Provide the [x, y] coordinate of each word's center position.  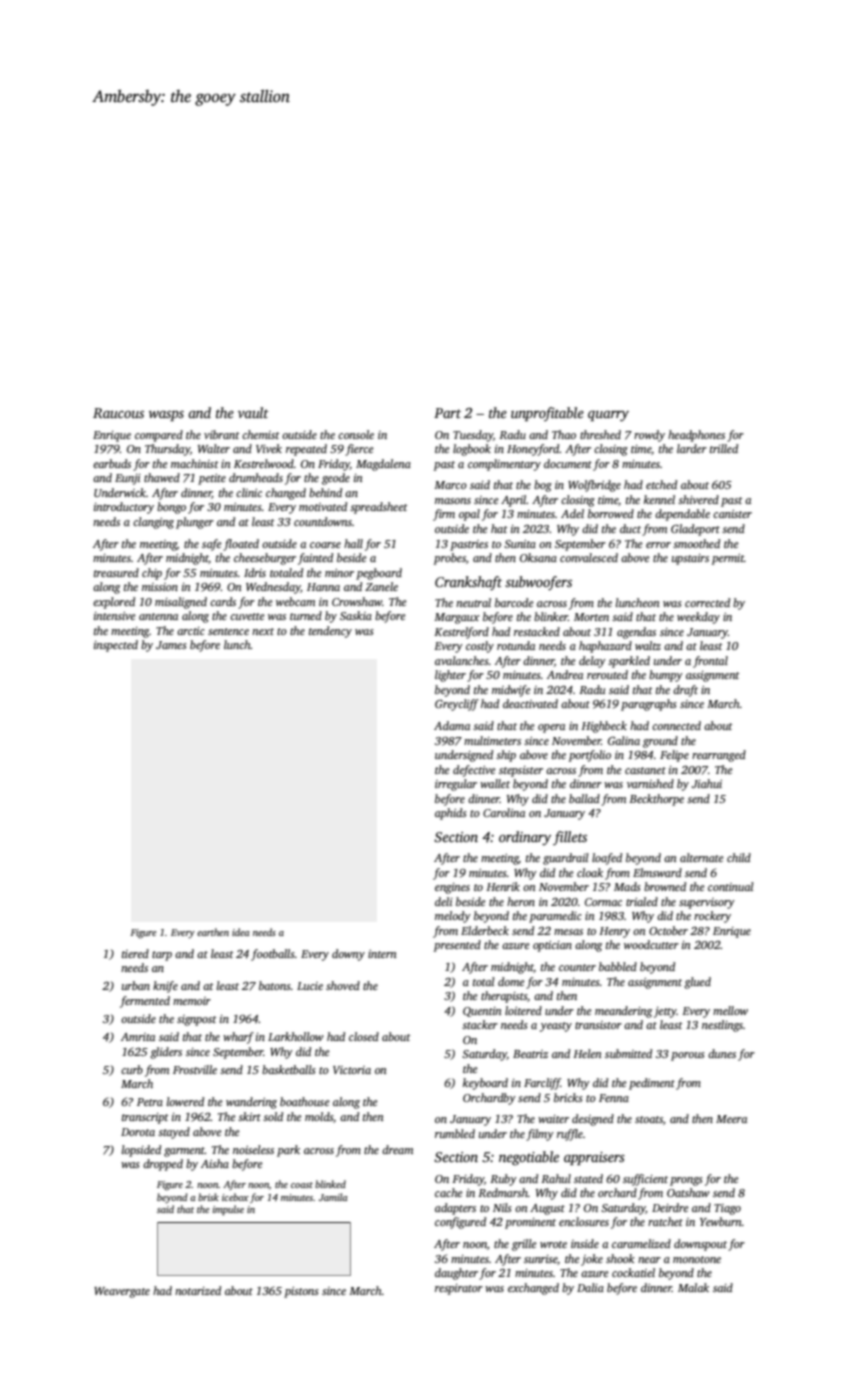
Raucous [118, 413]
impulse [228, 1210]
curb [132, 1069]
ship [506, 756]
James [171, 645]
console [356, 434]
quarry [608, 416]
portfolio [590, 756]
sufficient [645, 1180]
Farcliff [542, 1084]
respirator [459, 1289]
